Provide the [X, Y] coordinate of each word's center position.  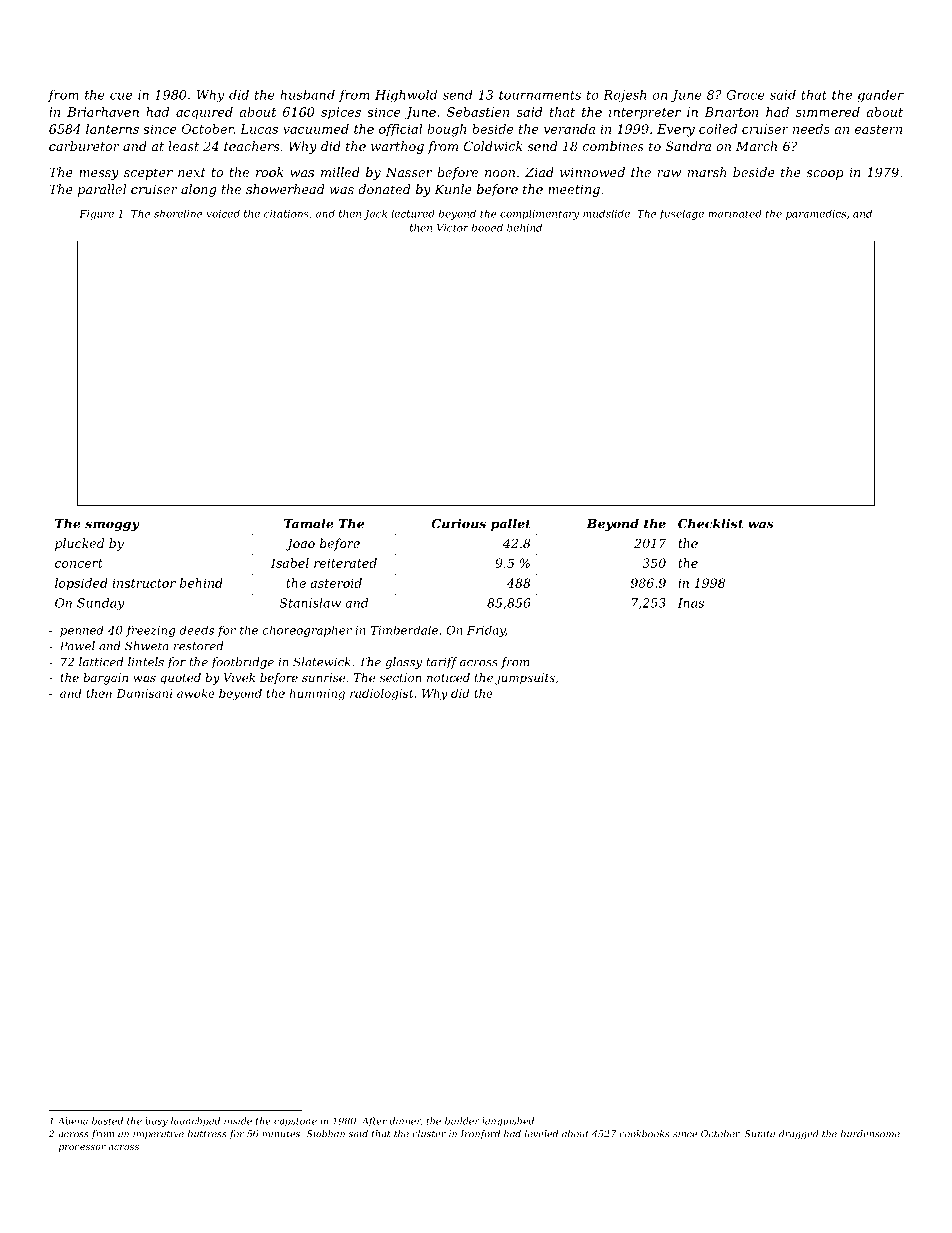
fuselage [681, 214]
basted [107, 1121]
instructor [144, 583]
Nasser [409, 172]
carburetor [84, 146]
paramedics [816, 214]
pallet [511, 524]
